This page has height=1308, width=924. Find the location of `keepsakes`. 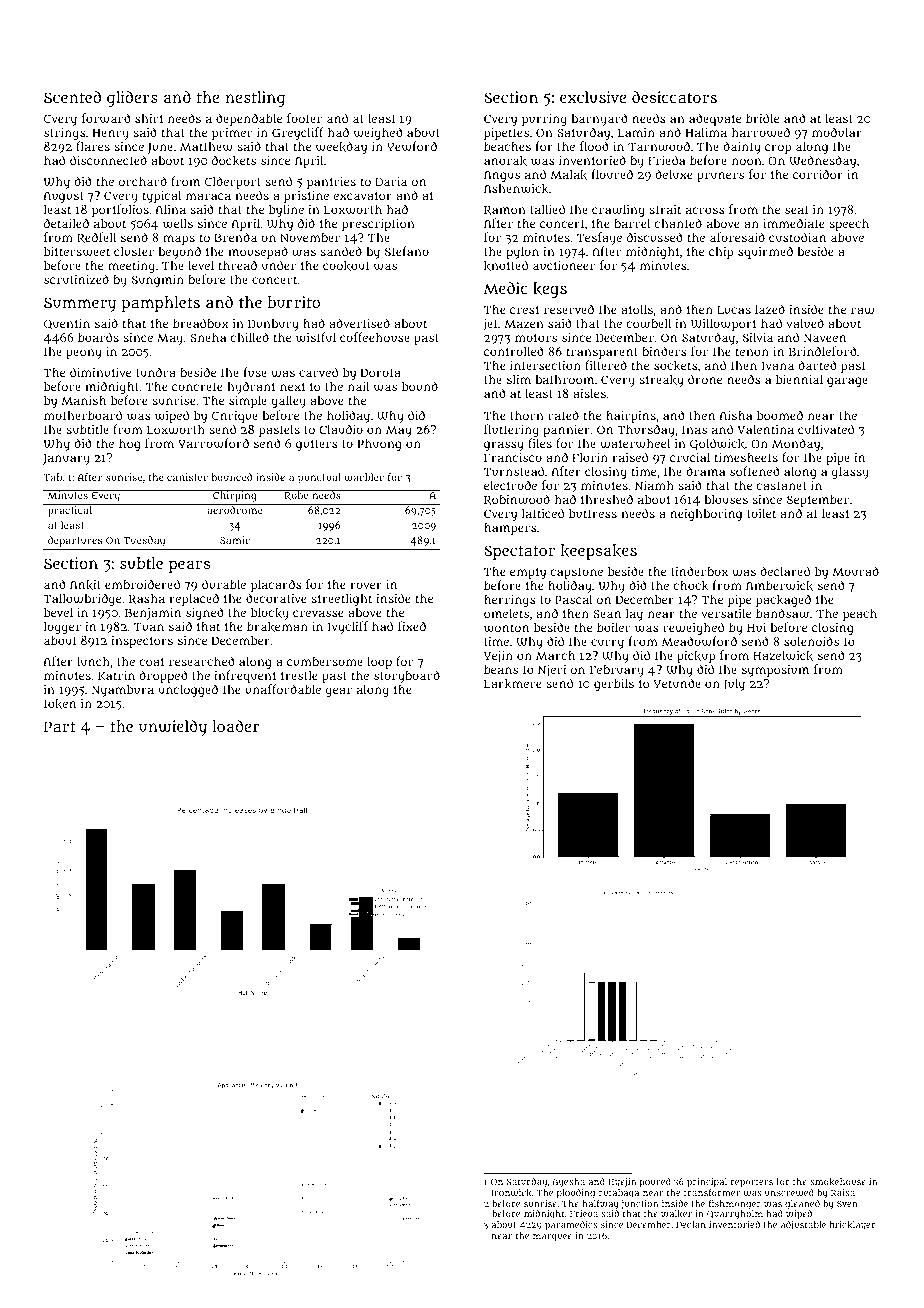

keepsakes is located at coordinates (599, 552).
